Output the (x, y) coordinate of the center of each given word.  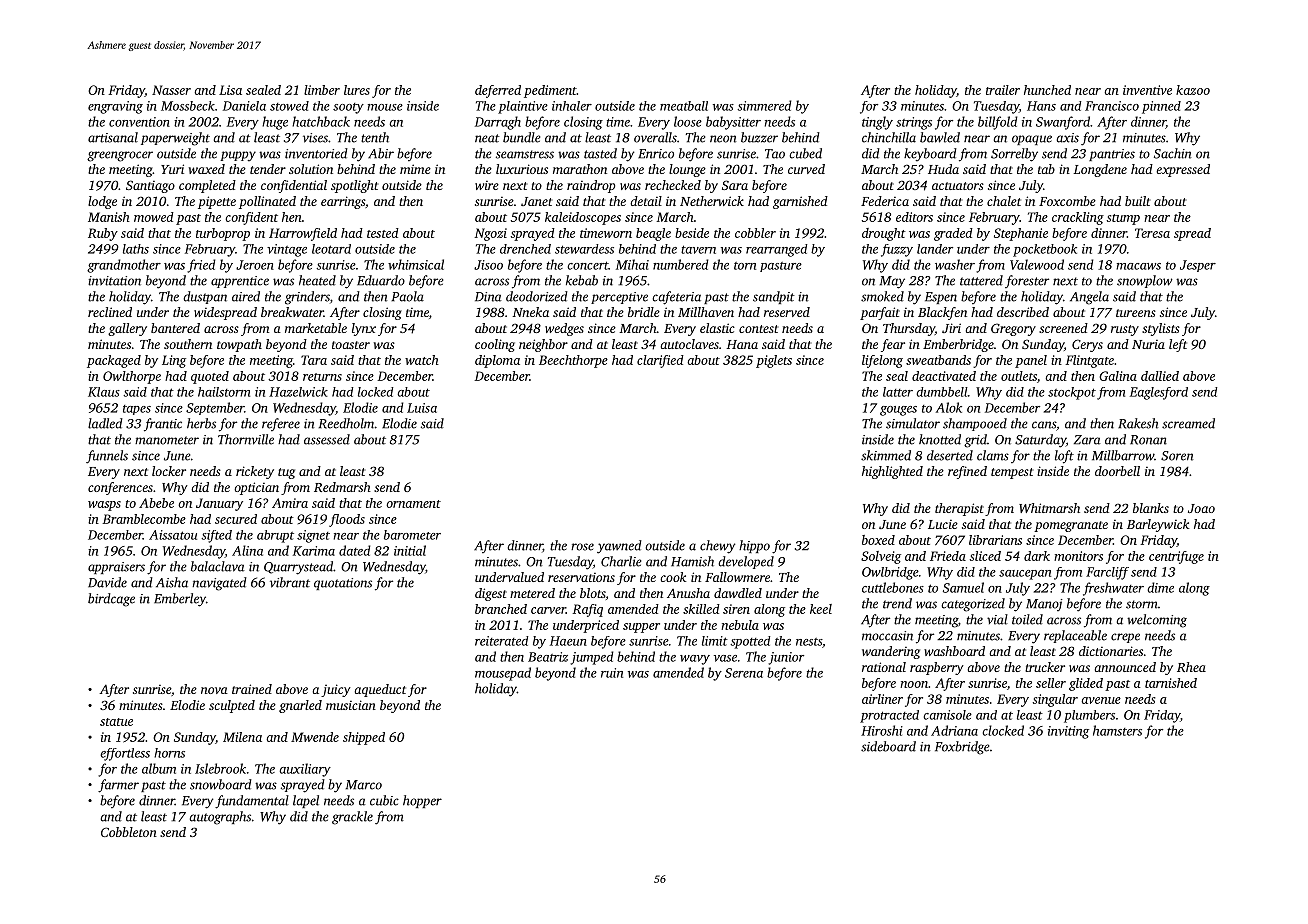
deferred (498, 91)
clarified (660, 361)
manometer (167, 440)
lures (357, 90)
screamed (1188, 423)
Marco (364, 785)
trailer (1003, 90)
